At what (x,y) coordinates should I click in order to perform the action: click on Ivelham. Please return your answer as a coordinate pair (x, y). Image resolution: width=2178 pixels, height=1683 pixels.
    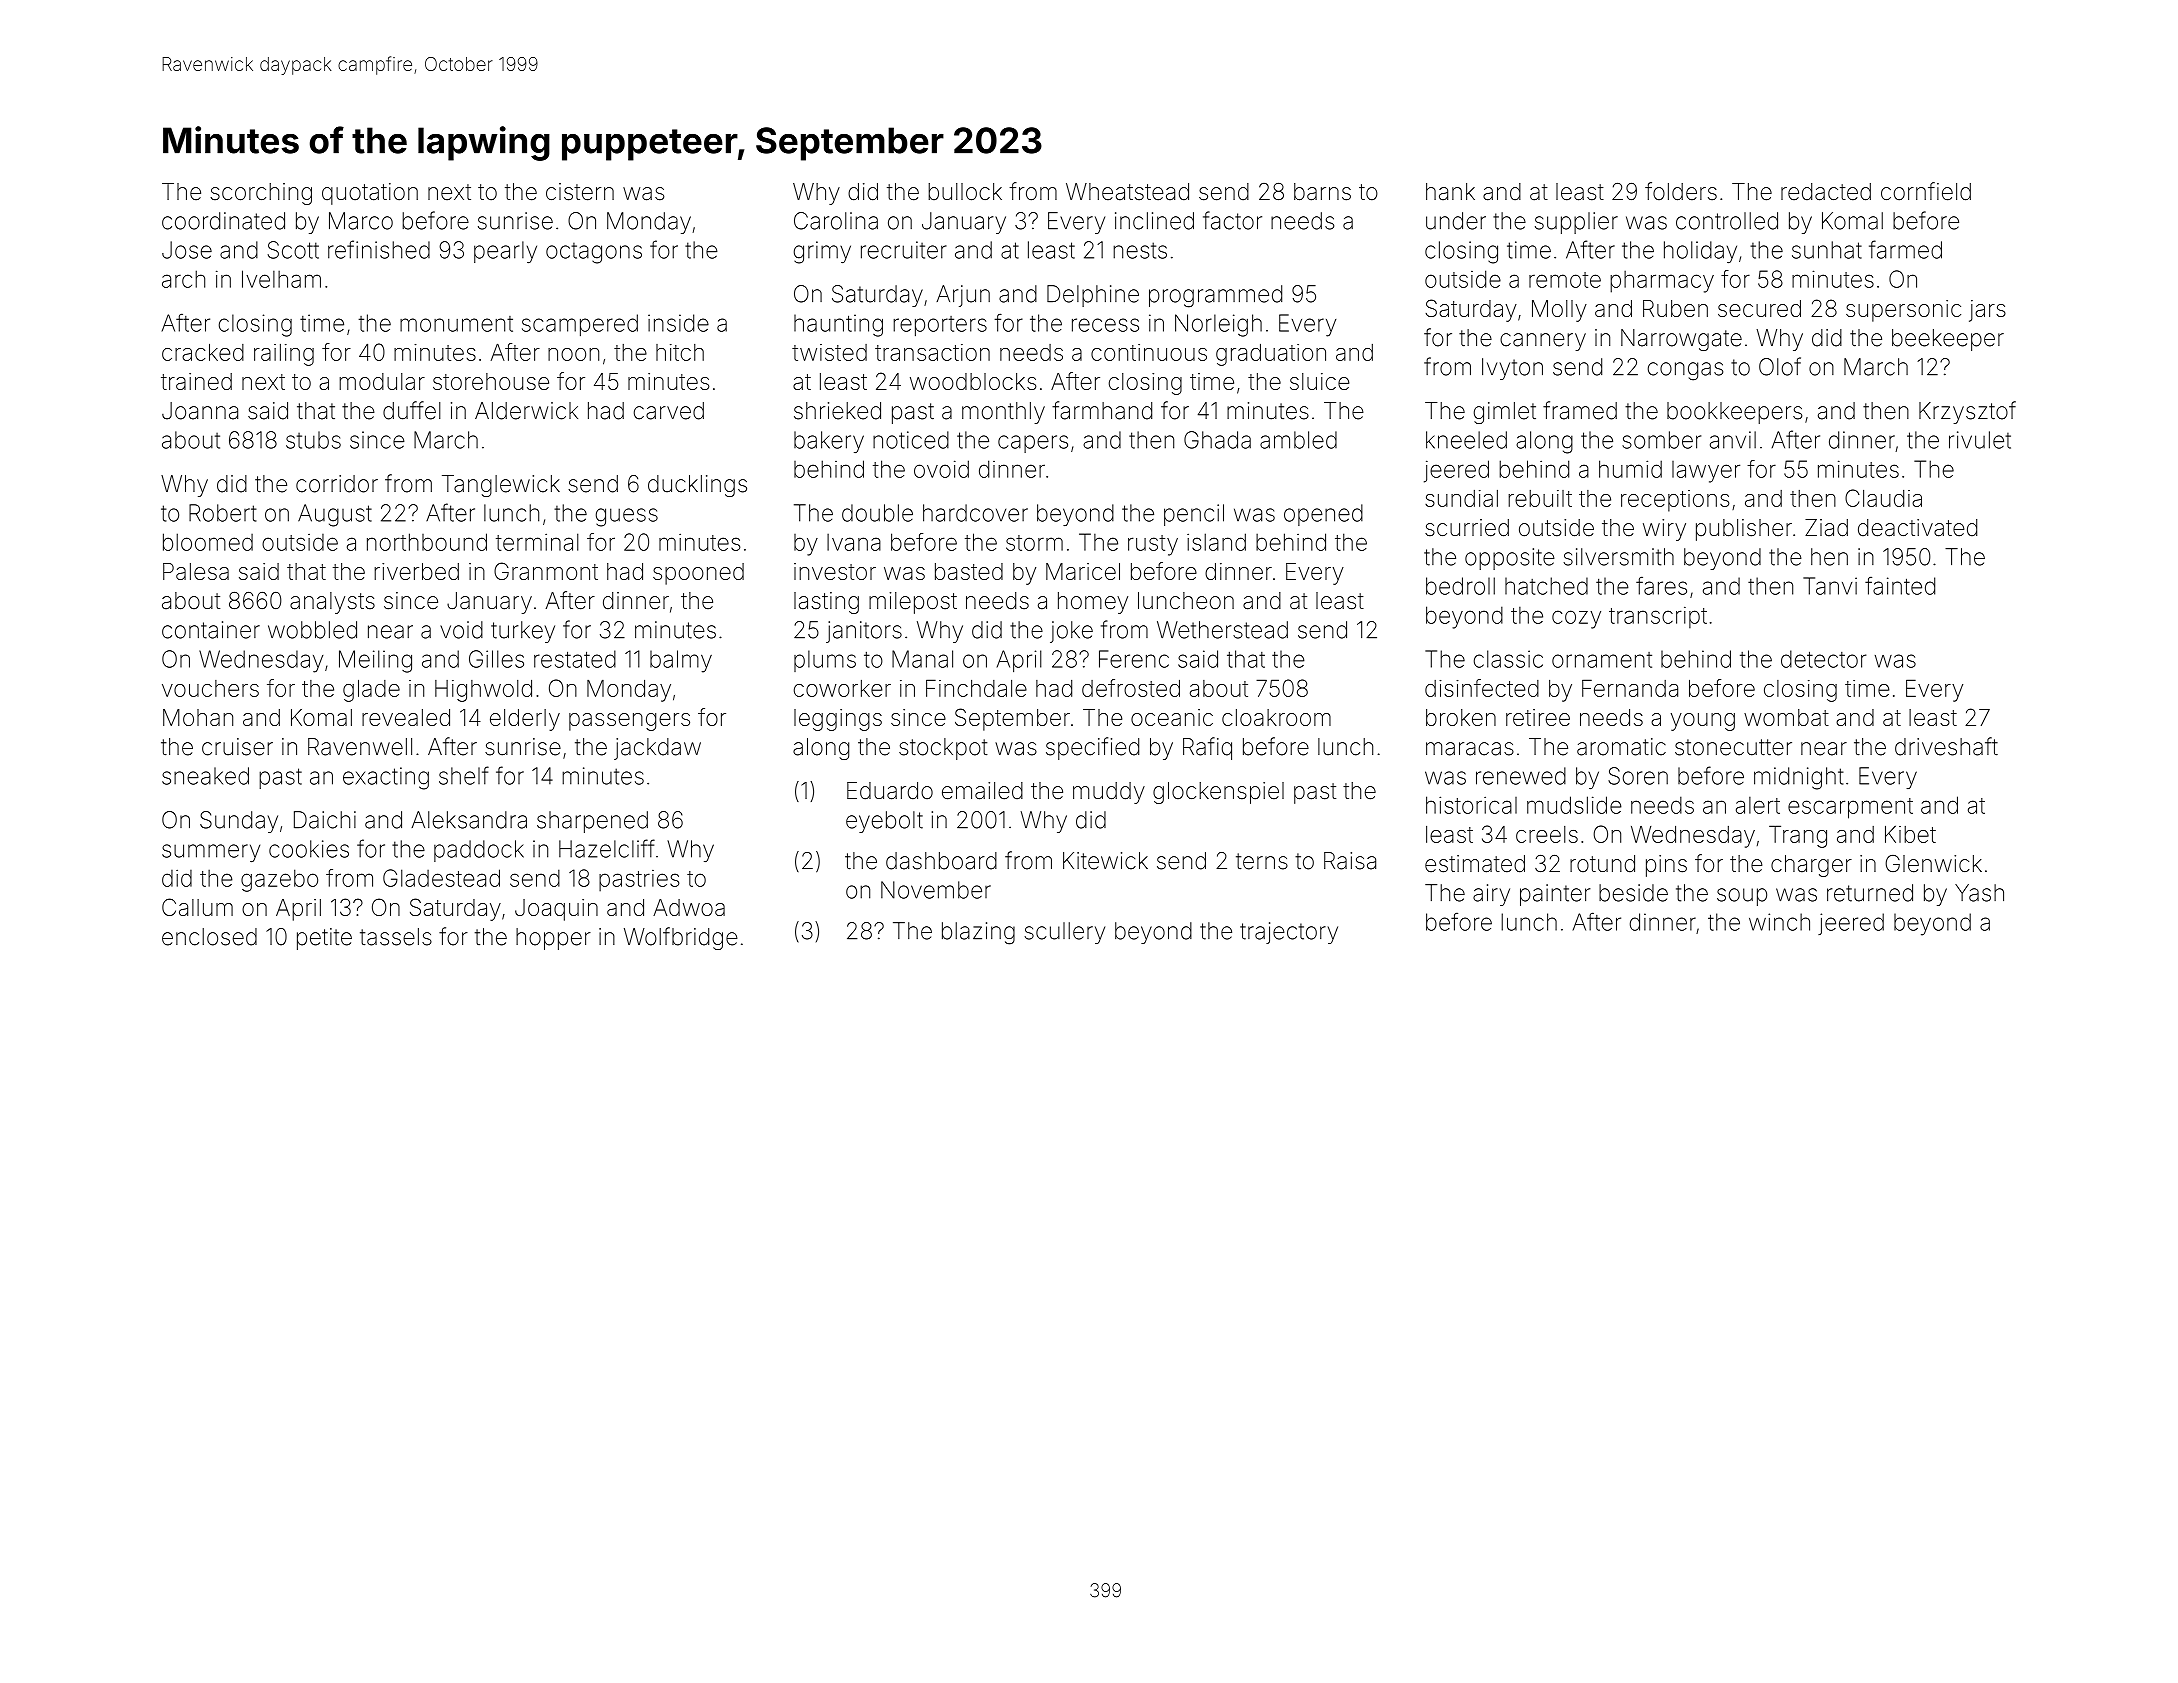
    Looking at the image, I should click on (281, 279).
